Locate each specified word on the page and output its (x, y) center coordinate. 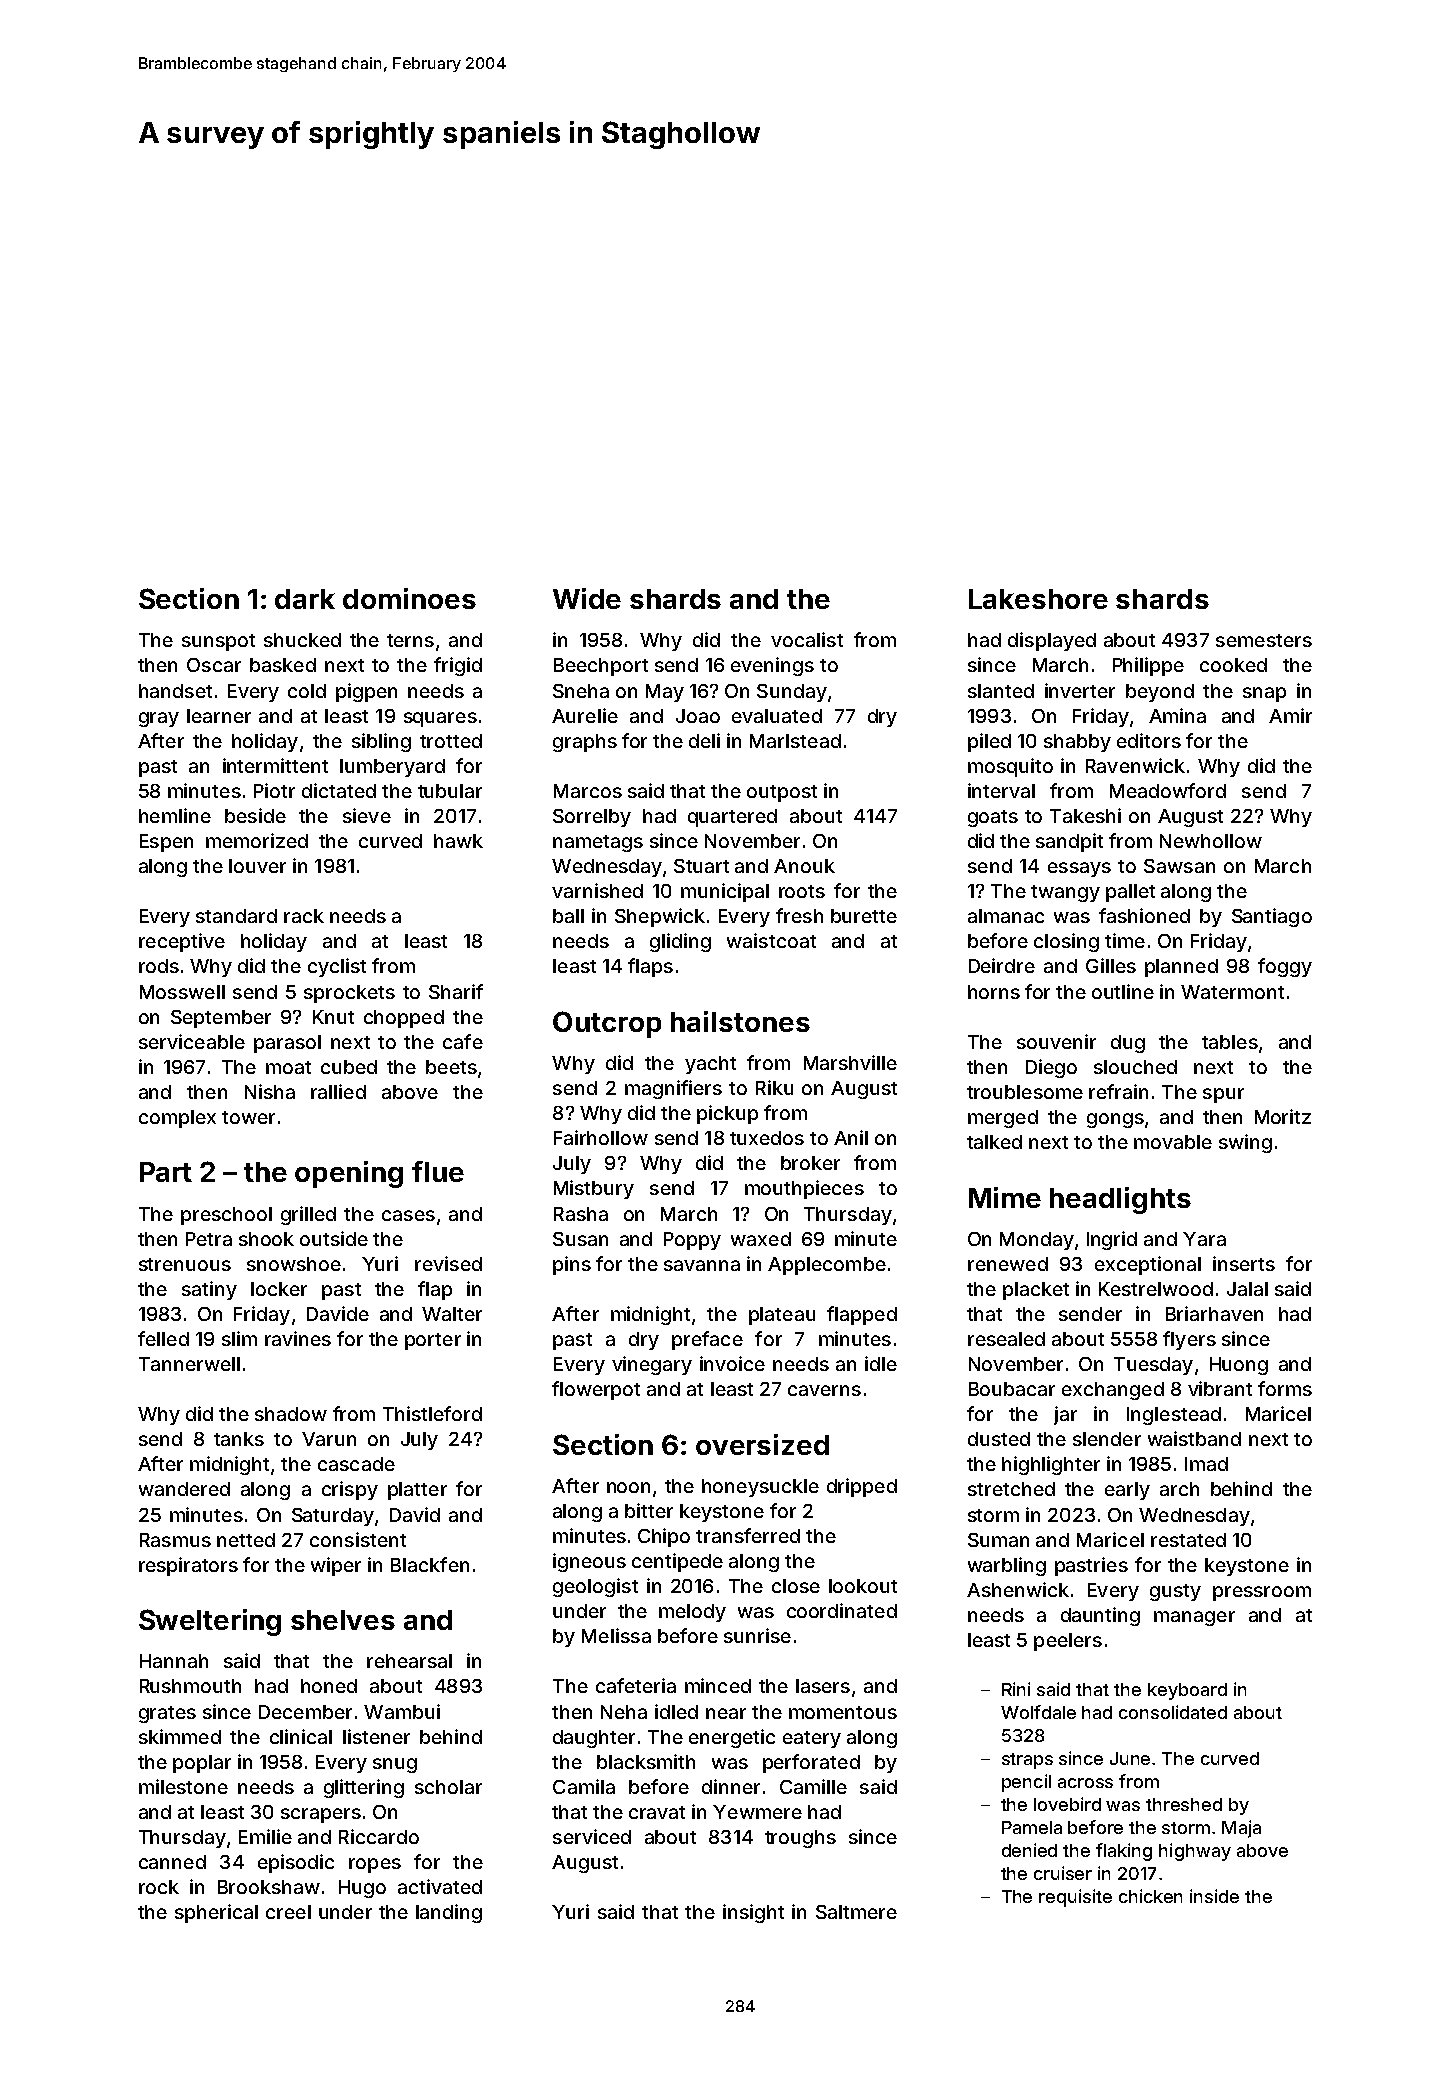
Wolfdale (1038, 1712)
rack (304, 916)
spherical (216, 1913)
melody (692, 1613)
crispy (350, 1490)
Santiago (1272, 917)
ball (568, 916)
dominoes (409, 598)
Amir (1290, 715)
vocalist (807, 639)
